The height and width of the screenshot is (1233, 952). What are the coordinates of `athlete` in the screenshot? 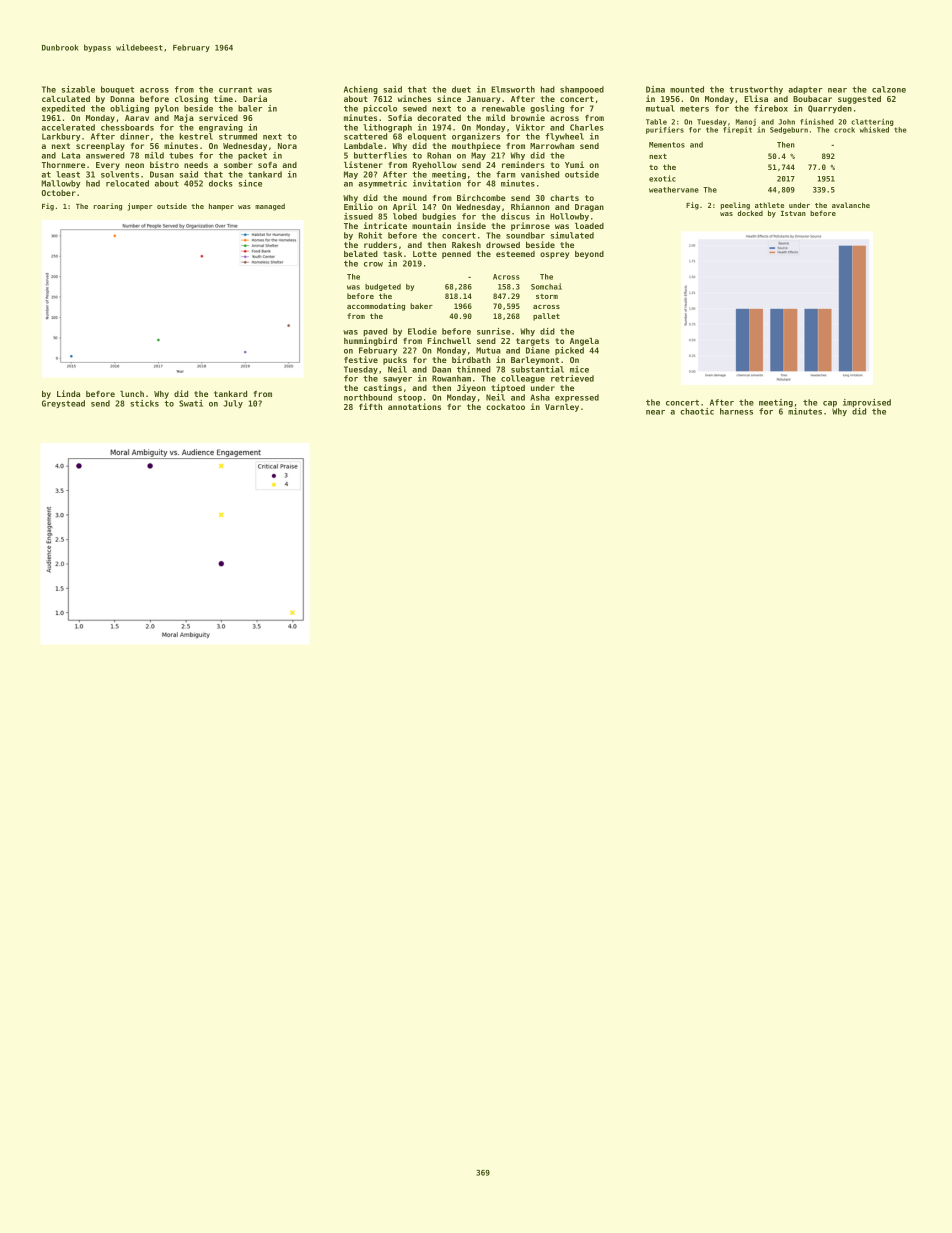 It's located at (769, 205).
